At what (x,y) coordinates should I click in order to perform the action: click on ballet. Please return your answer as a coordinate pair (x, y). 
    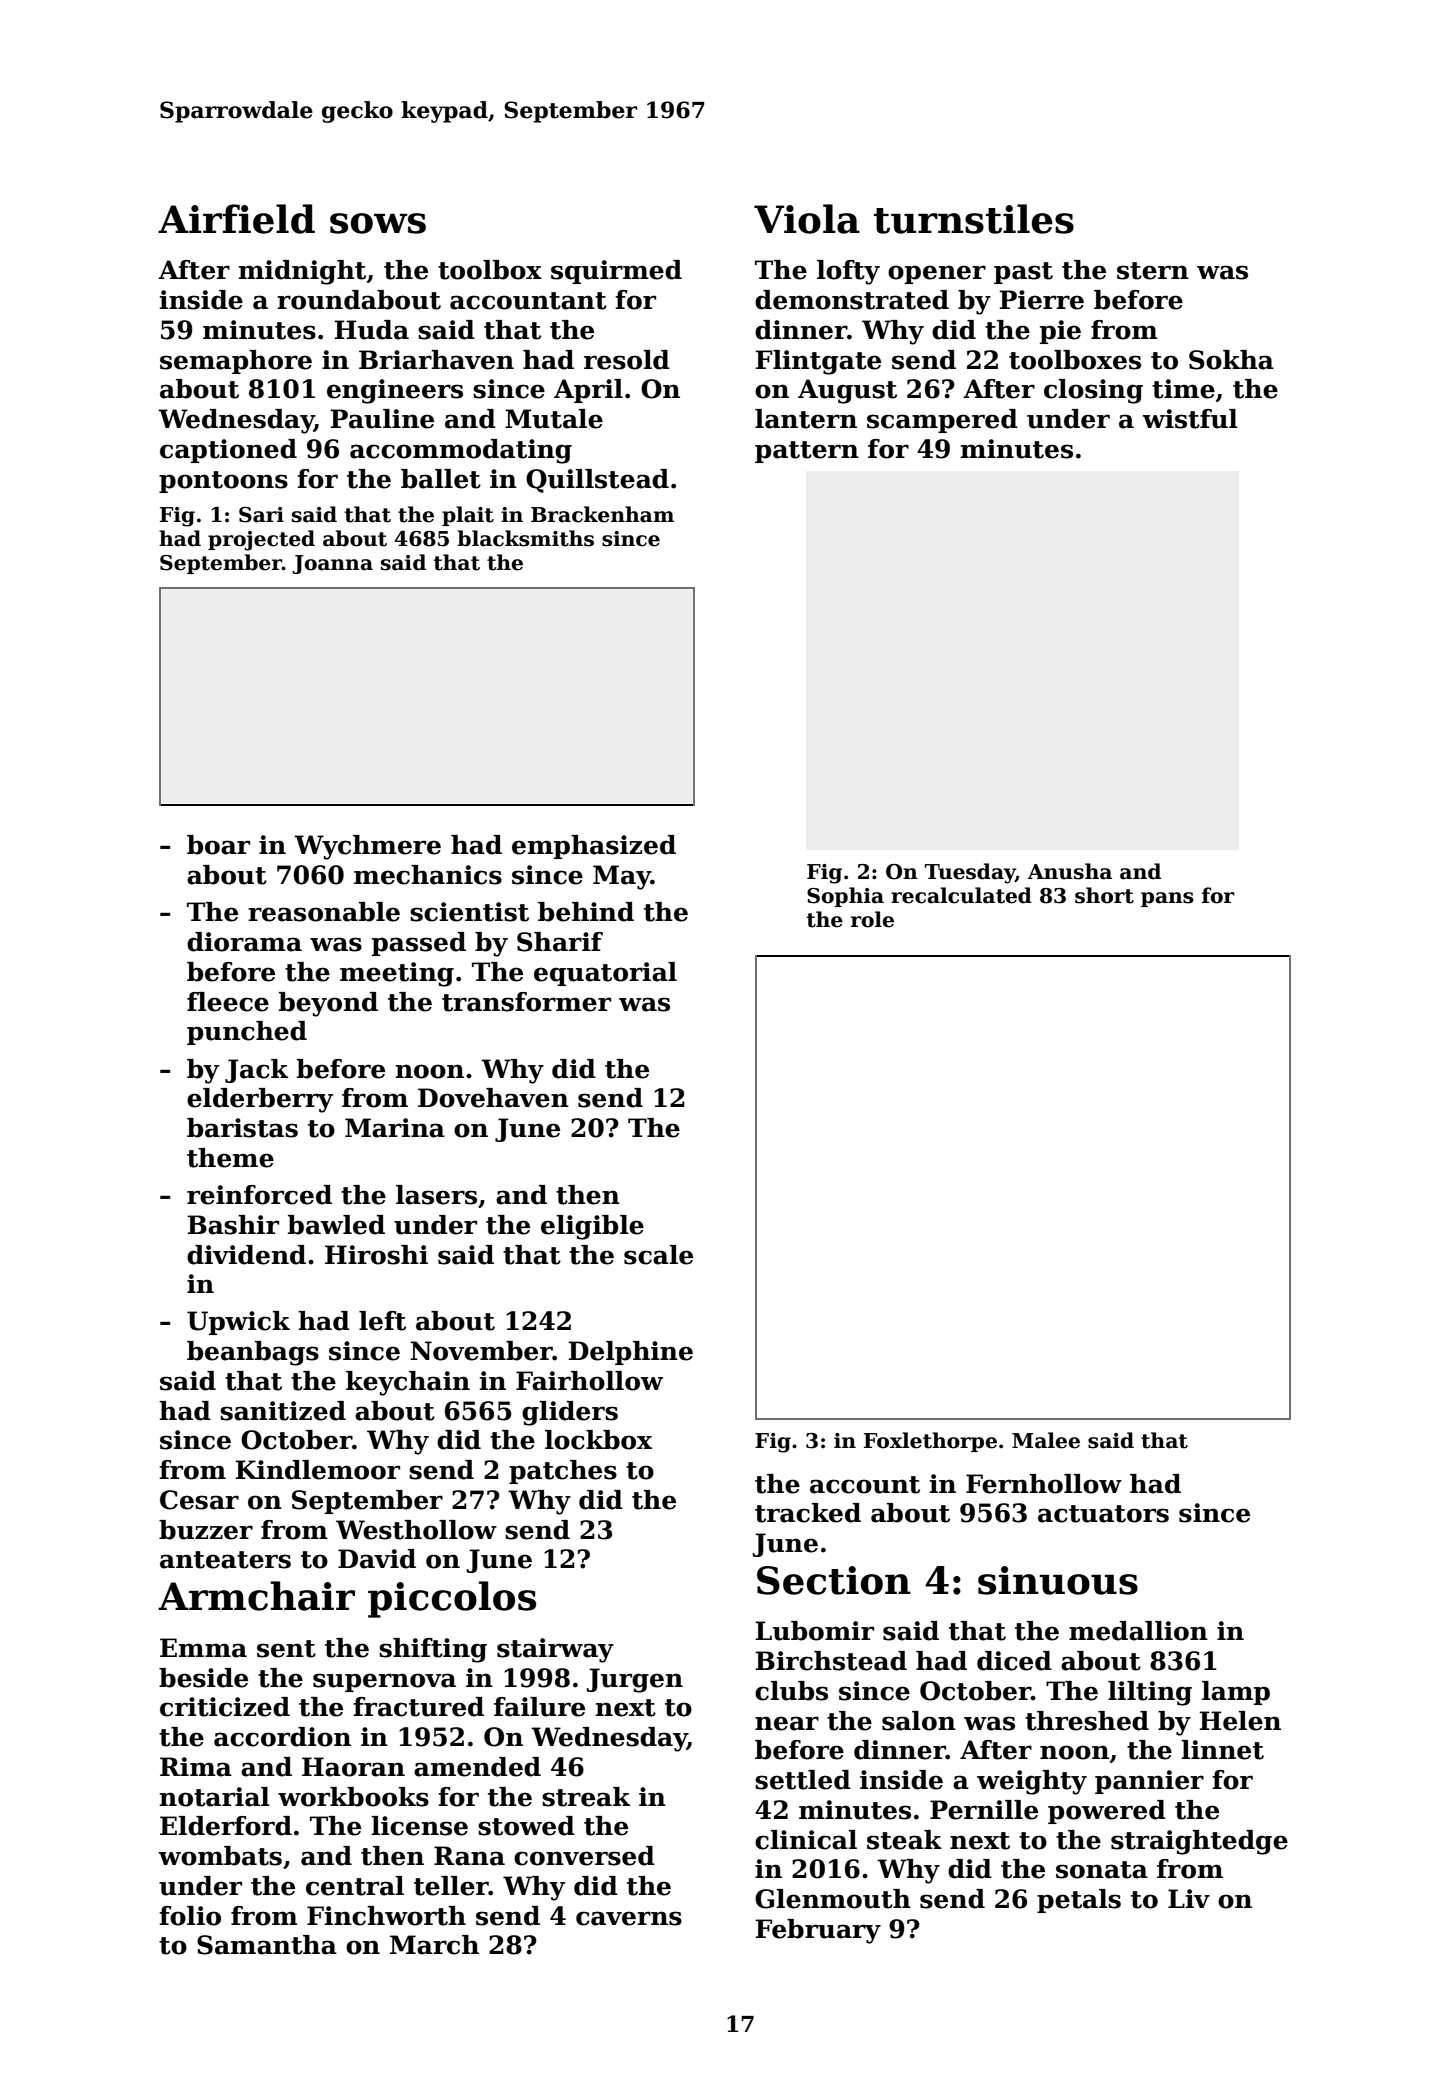
    Looking at the image, I should click on (441, 479).
